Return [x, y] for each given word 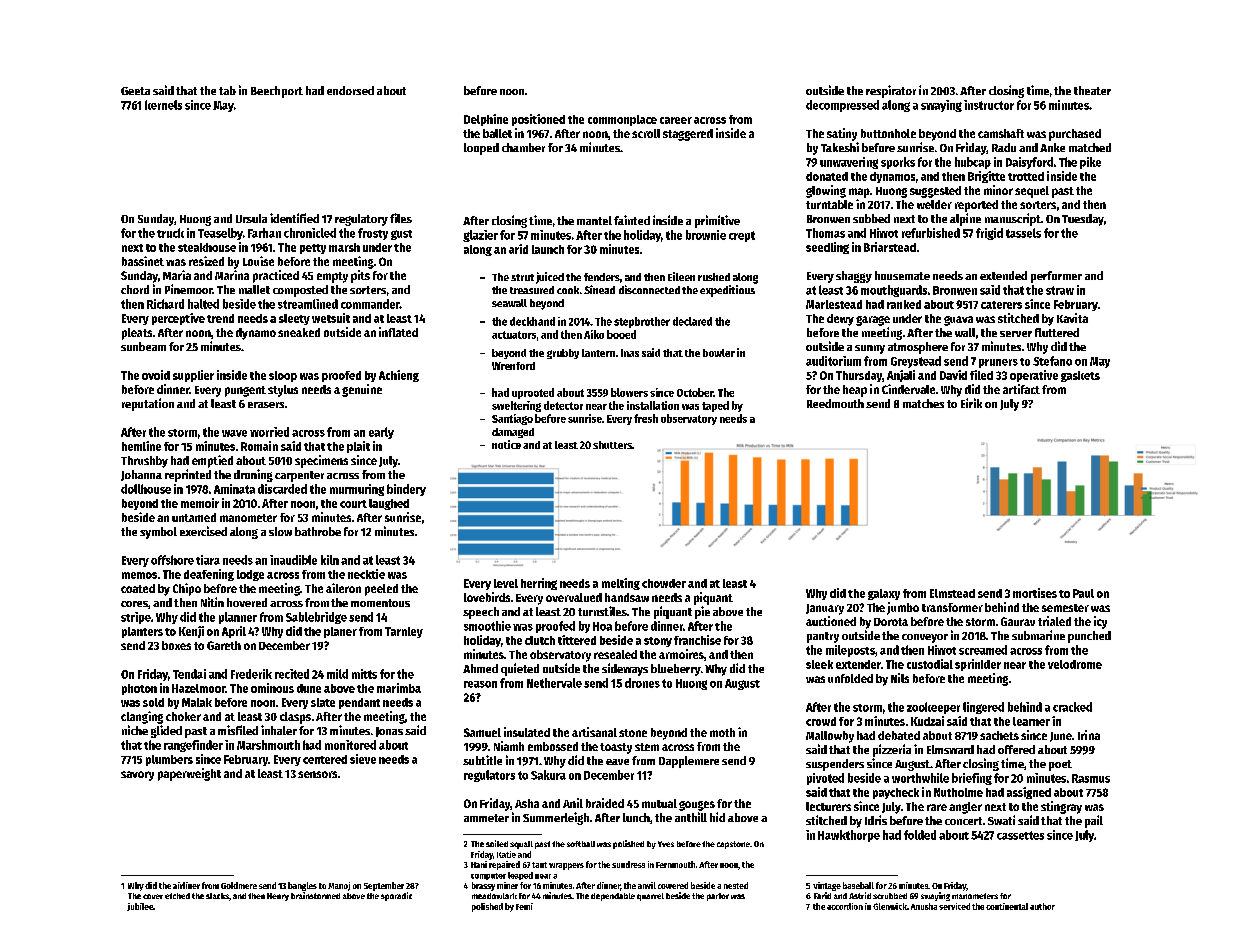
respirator [891, 91]
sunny [870, 349]
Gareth [224, 645]
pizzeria [892, 750]
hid [717, 817]
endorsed [350, 90]
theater [1092, 90]
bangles [302, 886]
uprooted [533, 393]
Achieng [399, 376]
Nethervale [554, 683]
